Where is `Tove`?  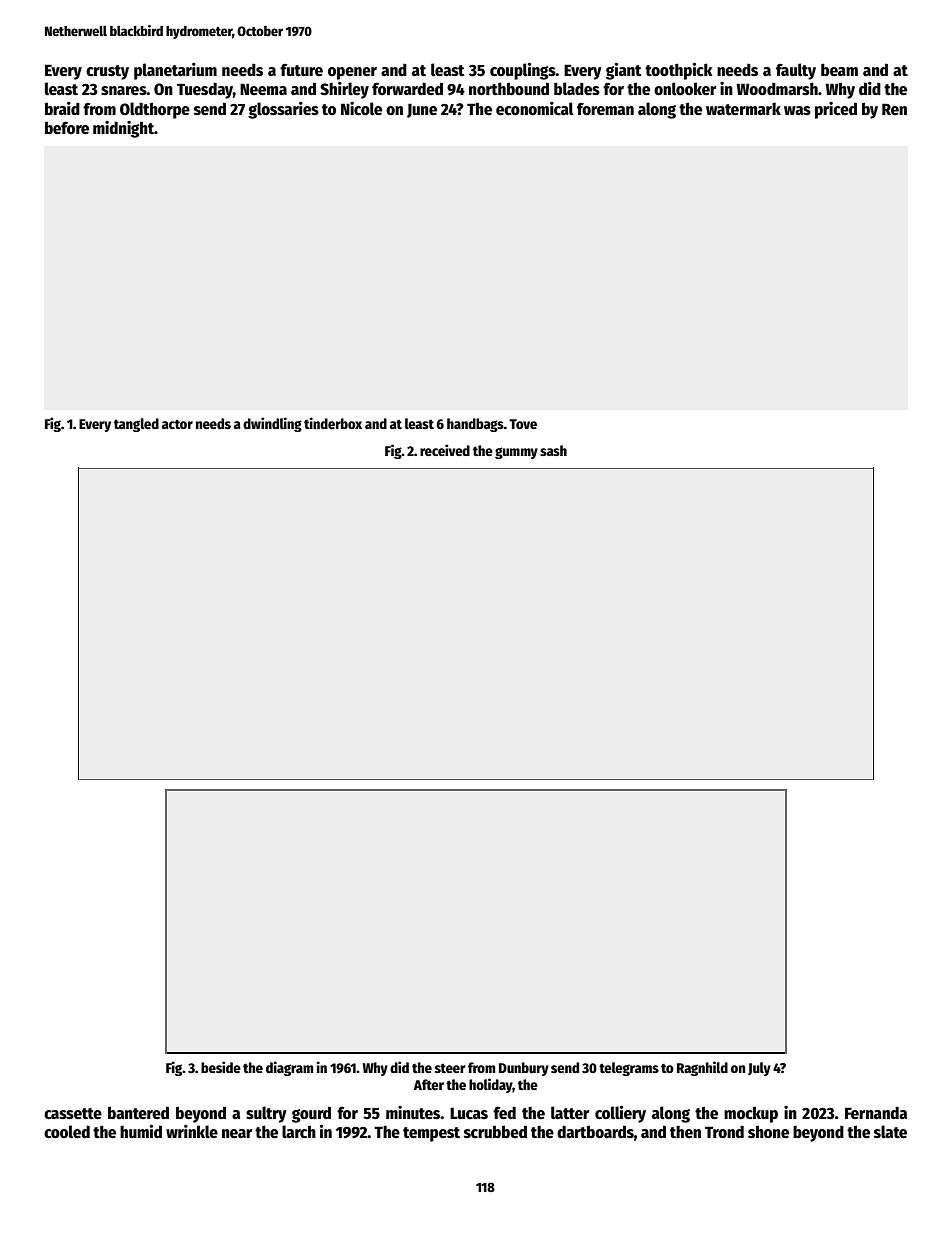
Tove is located at coordinates (523, 424).
